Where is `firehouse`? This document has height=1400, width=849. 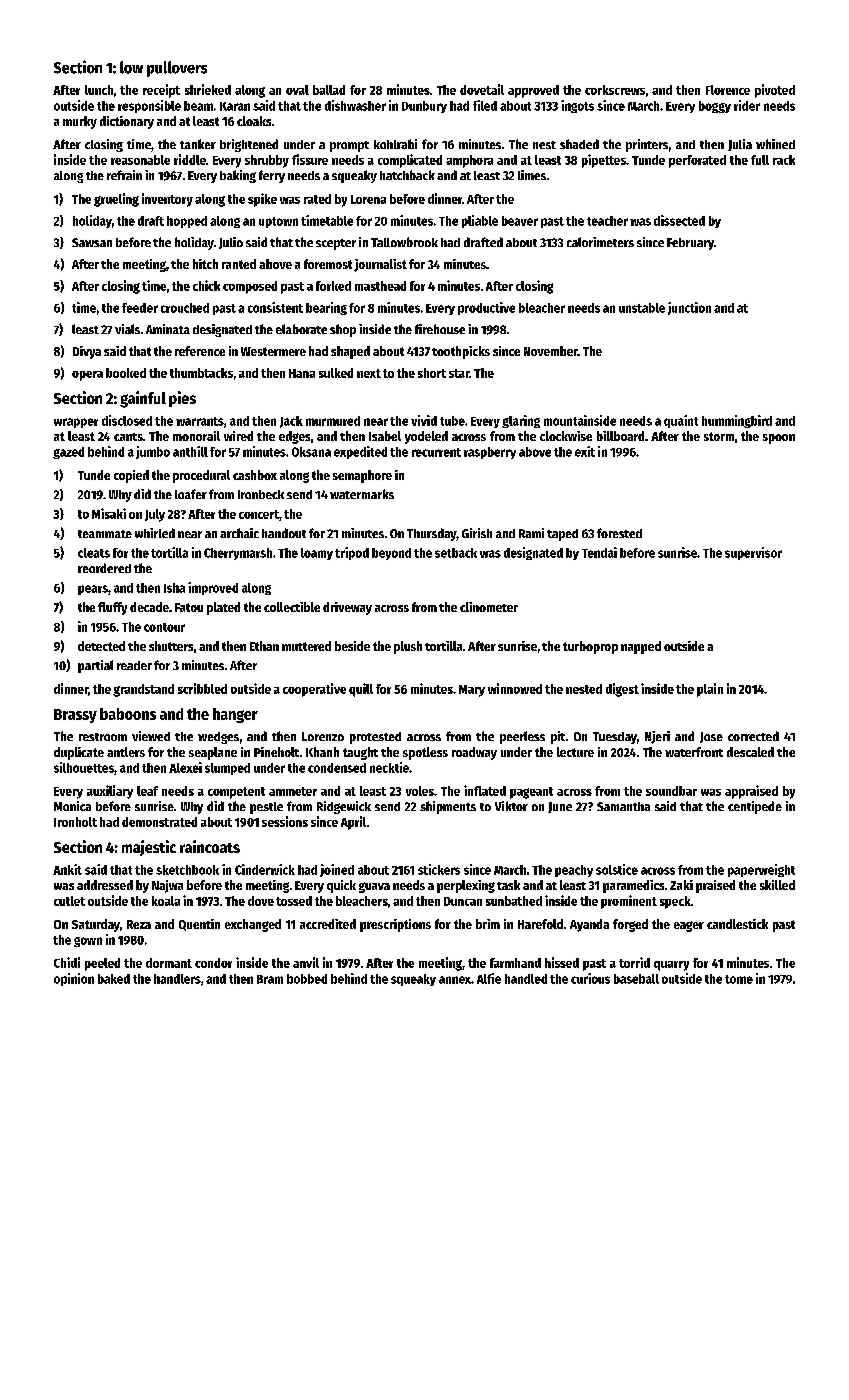 firehouse is located at coordinates (440, 329).
